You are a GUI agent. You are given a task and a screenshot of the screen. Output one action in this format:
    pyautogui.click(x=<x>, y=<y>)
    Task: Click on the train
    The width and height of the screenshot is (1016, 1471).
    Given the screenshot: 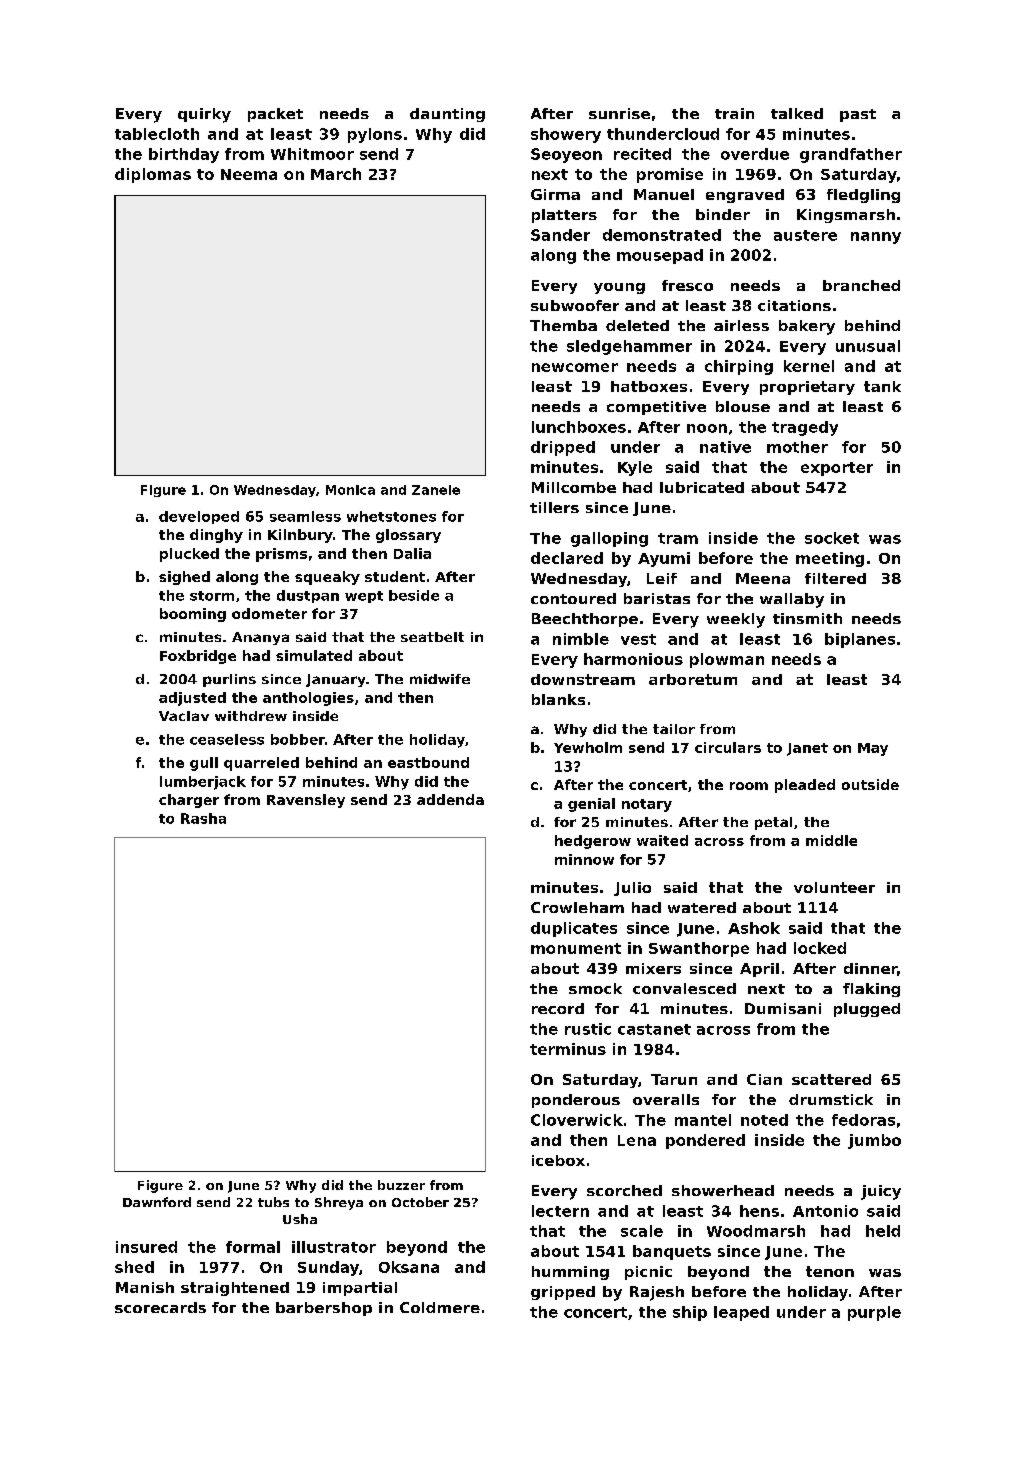 What is the action you would take?
    pyautogui.click(x=734, y=113)
